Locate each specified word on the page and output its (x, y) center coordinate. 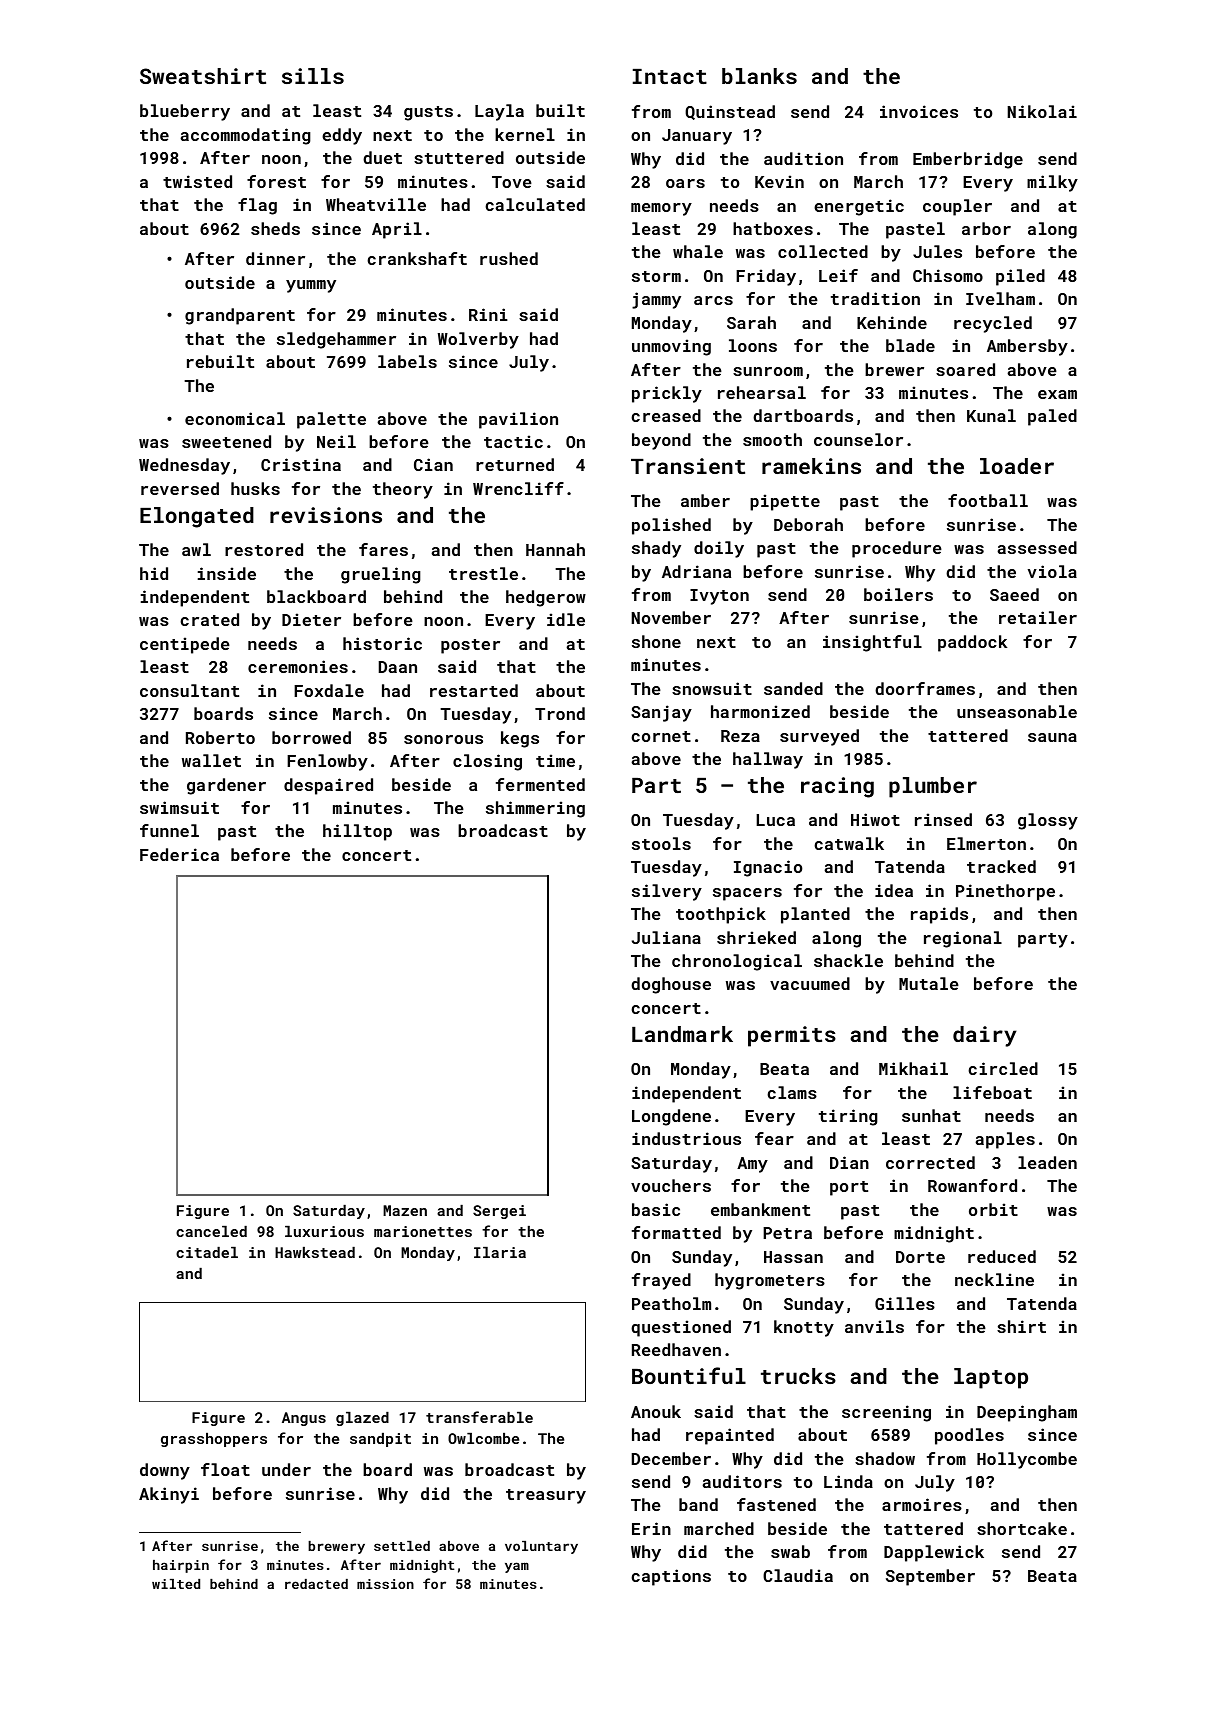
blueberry (185, 112)
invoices (919, 111)
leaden (1047, 1162)
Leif (838, 275)
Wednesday (184, 466)
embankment (760, 1209)
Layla (499, 112)
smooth (772, 439)
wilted (176, 1584)
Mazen (405, 1210)
